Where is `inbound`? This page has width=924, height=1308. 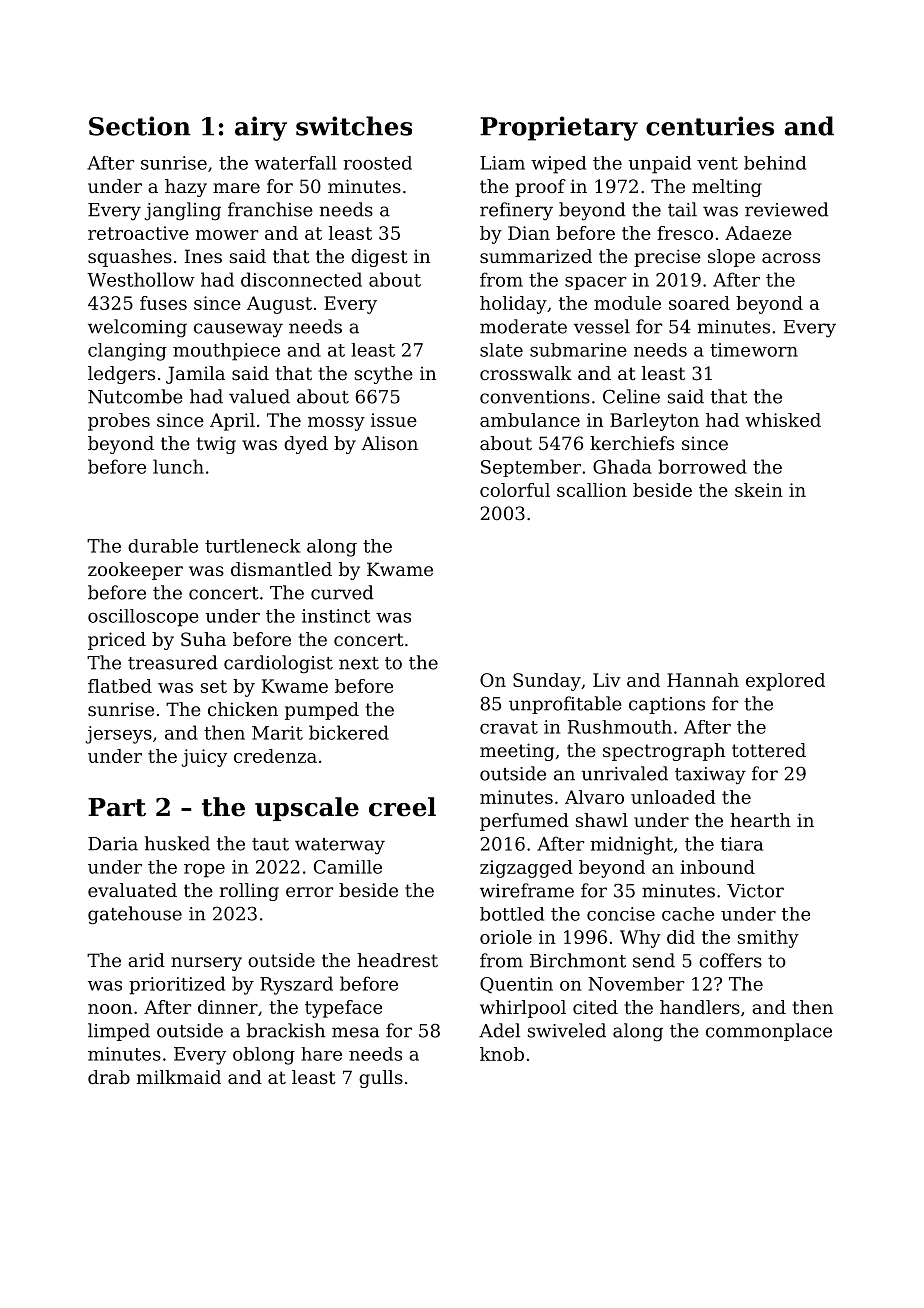
inbound is located at coordinates (717, 867).
